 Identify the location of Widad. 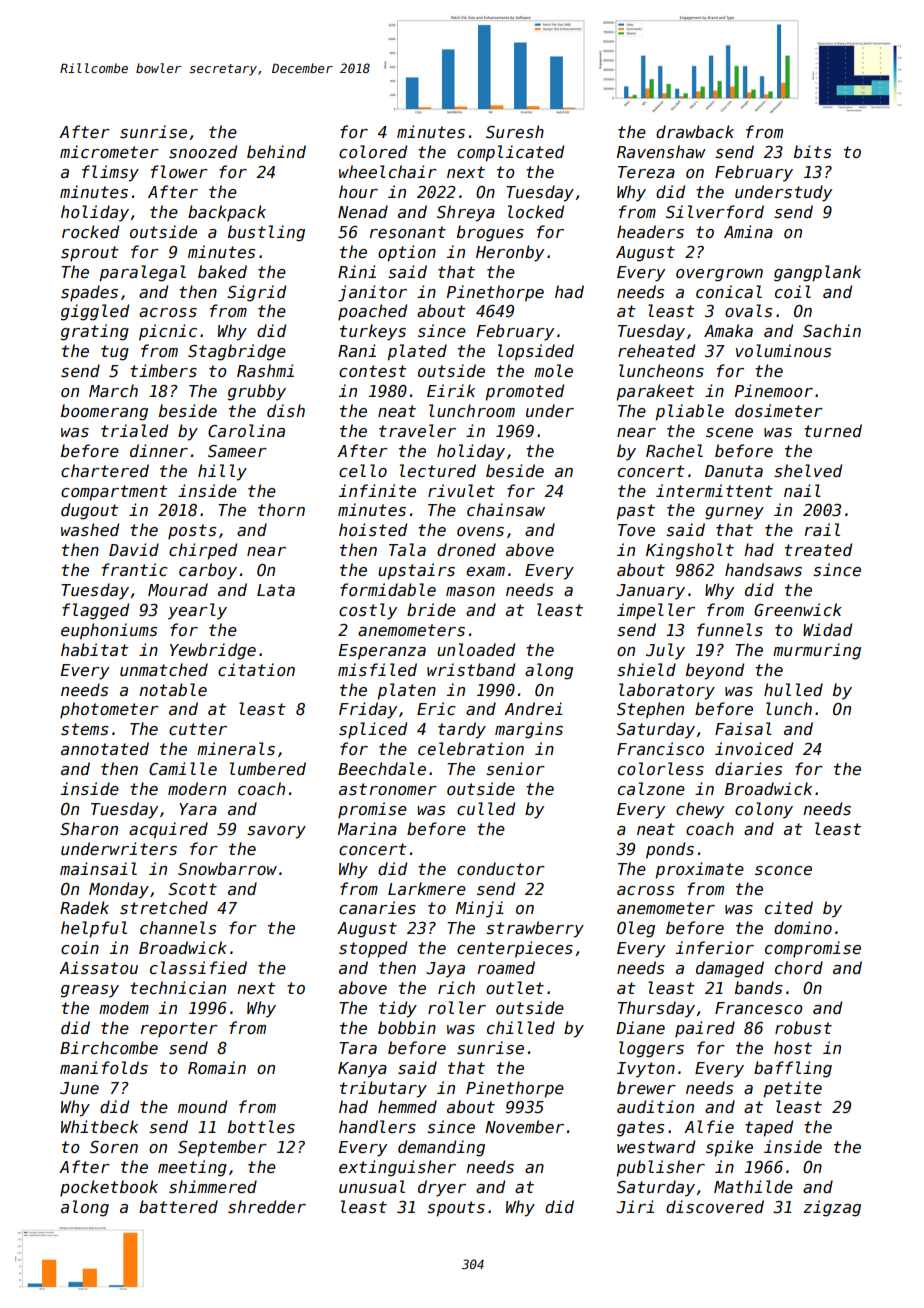
(827, 629).
